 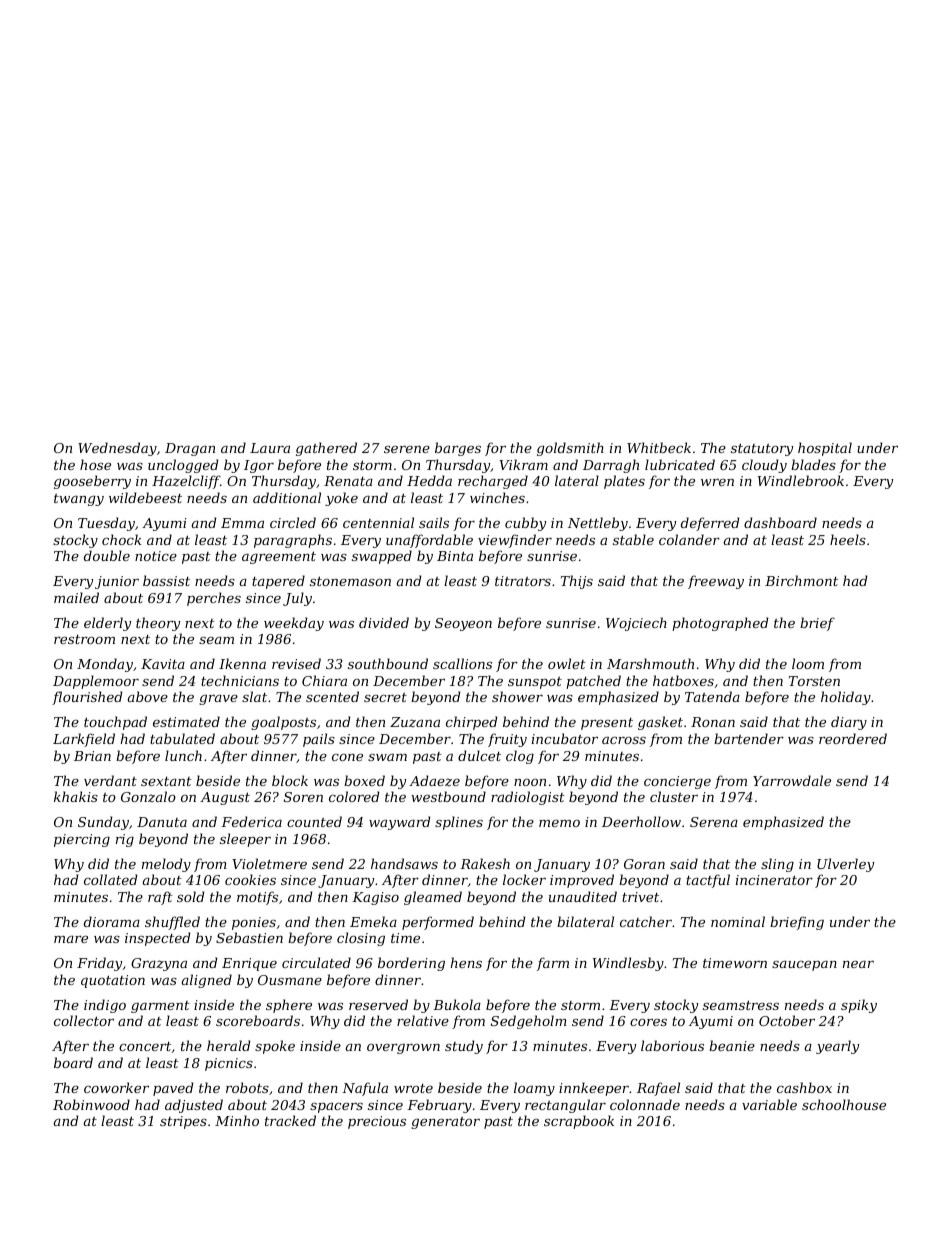 What do you see at coordinates (242, 523) in the document?
I see `Emma` at bounding box center [242, 523].
